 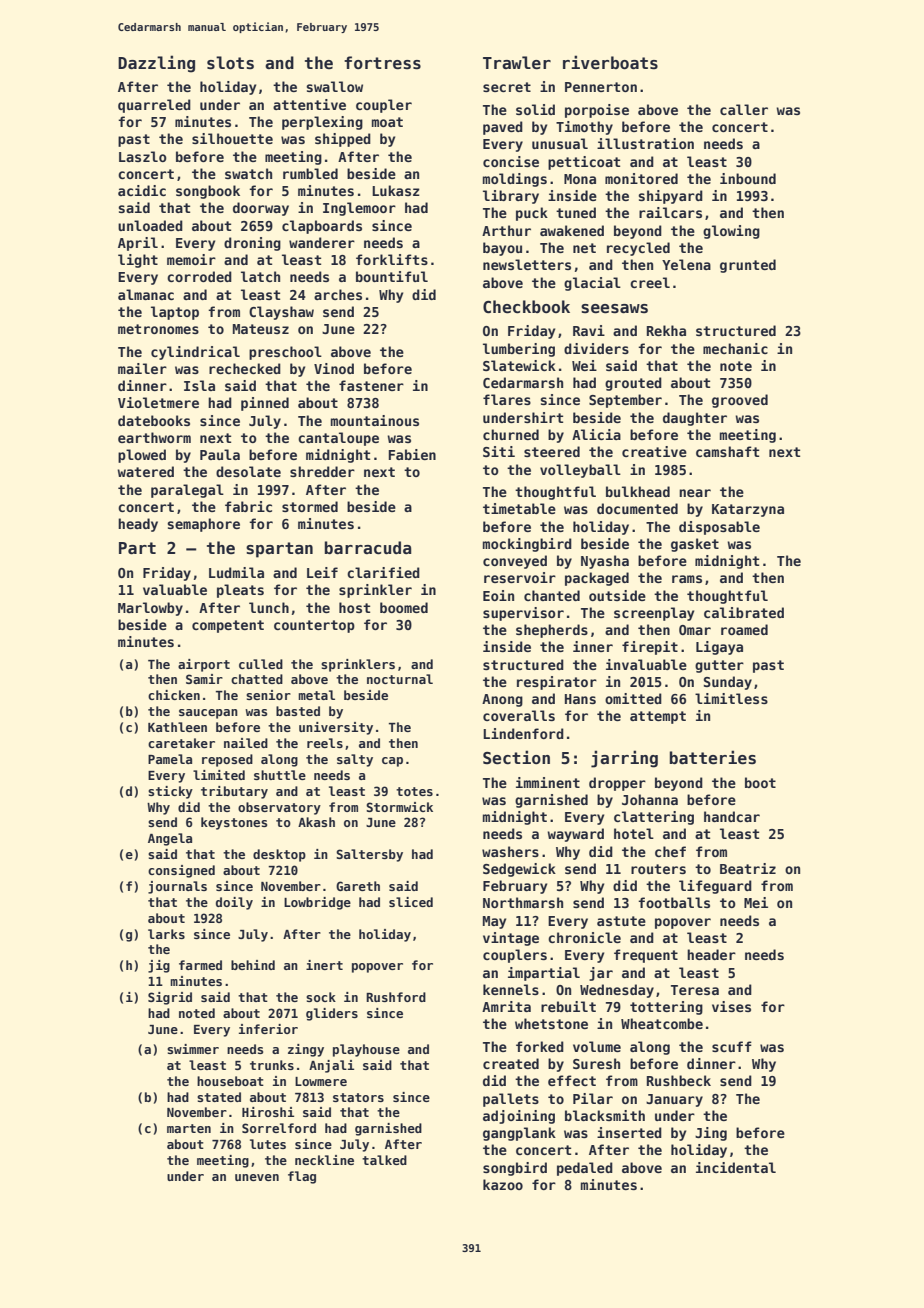 I want to click on inbound, so click(x=748, y=178).
